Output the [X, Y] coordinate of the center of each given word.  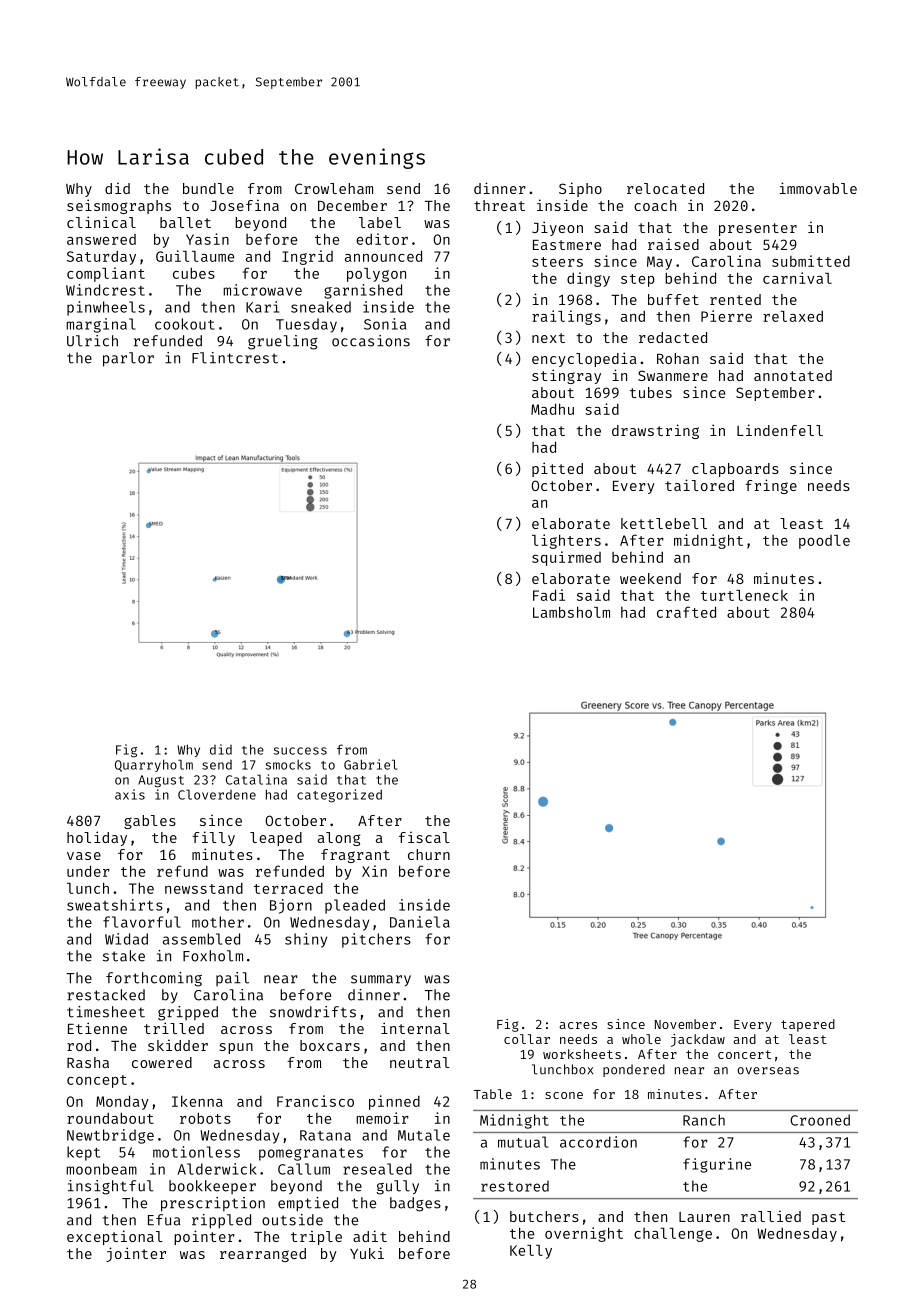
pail [232, 979]
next [548, 338]
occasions [371, 341]
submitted [811, 261]
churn [429, 854]
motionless [196, 1152]
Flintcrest [235, 358]
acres [578, 1025]
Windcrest [105, 290]
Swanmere [673, 375]
